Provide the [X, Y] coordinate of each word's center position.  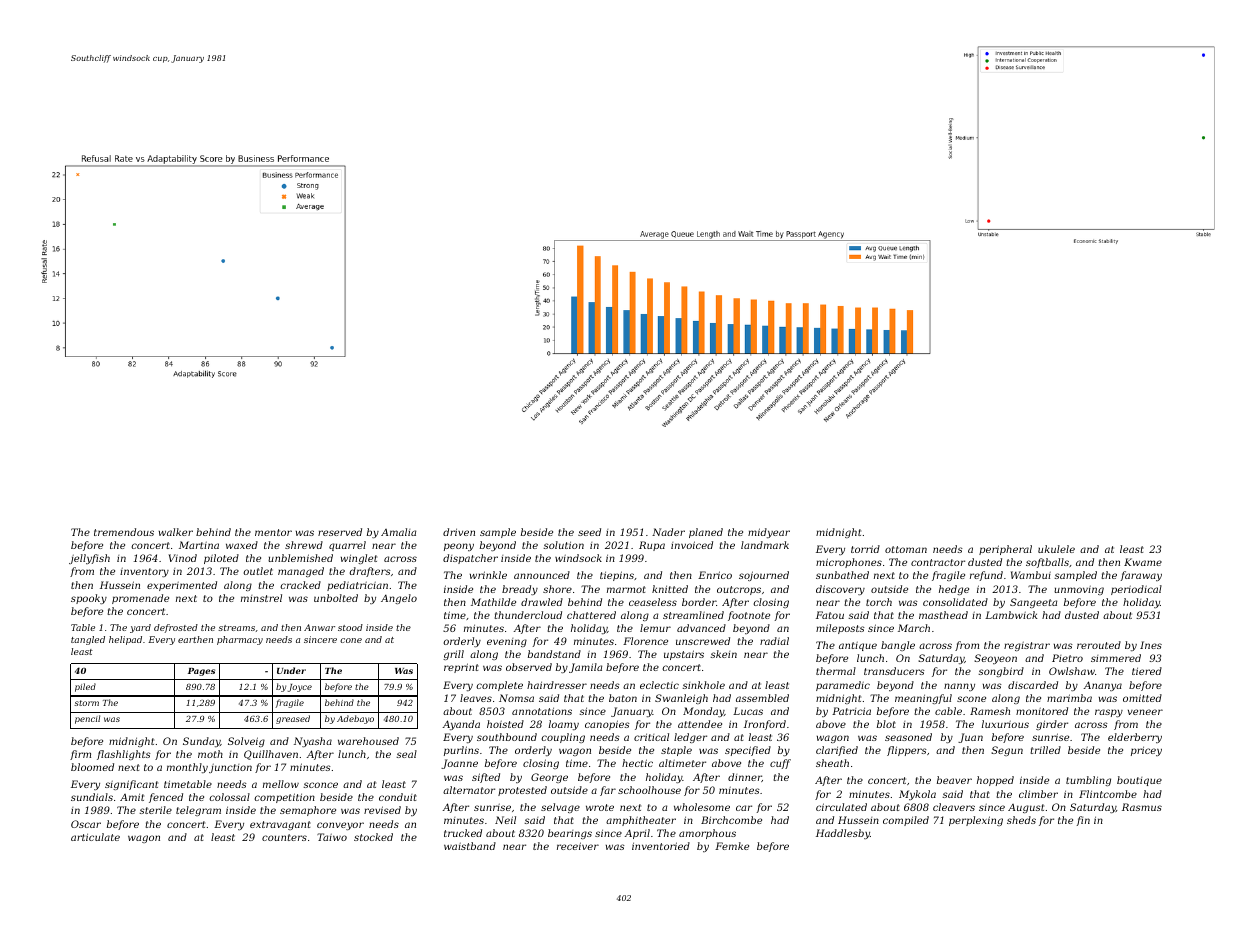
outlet [258, 571]
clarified [837, 751]
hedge [954, 590]
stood [350, 627]
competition [284, 798]
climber [1038, 794]
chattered [591, 615]
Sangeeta [1033, 603]
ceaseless [653, 602]
